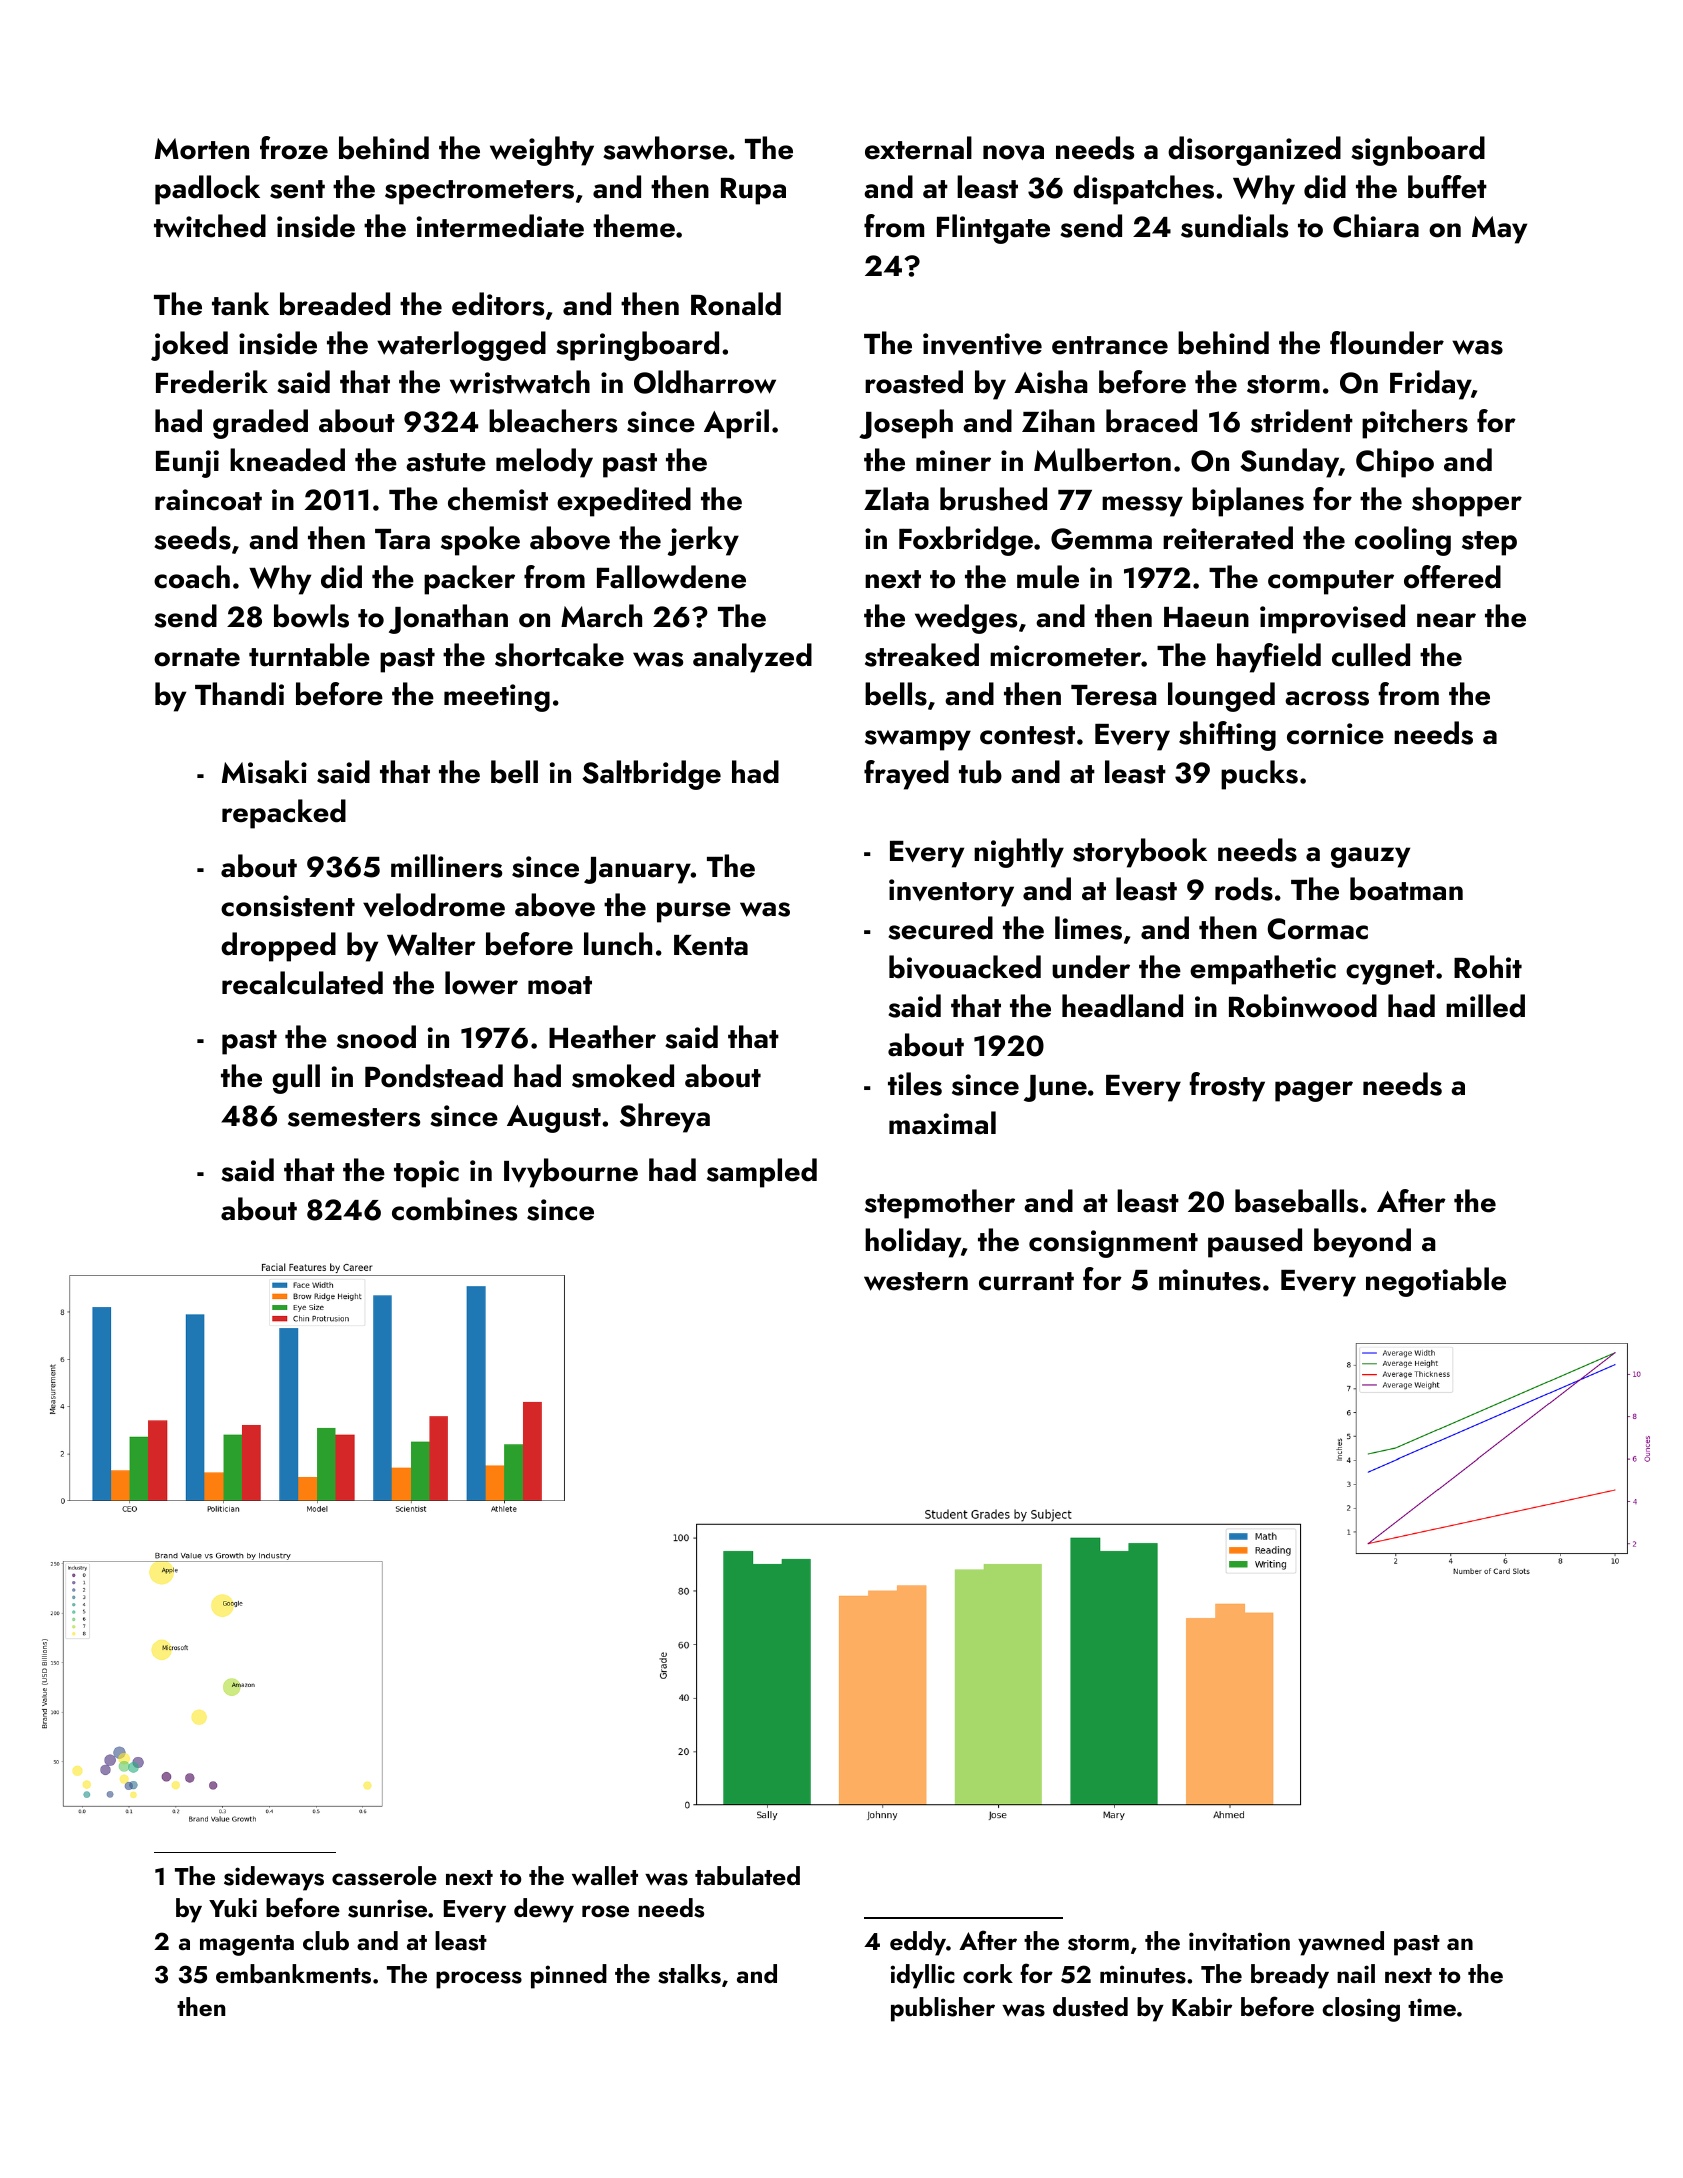 This screenshot has height=2178, width=1683. Describe the element at coordinates (354, 1117) in the screenshot. I see `semesters` at that location.
